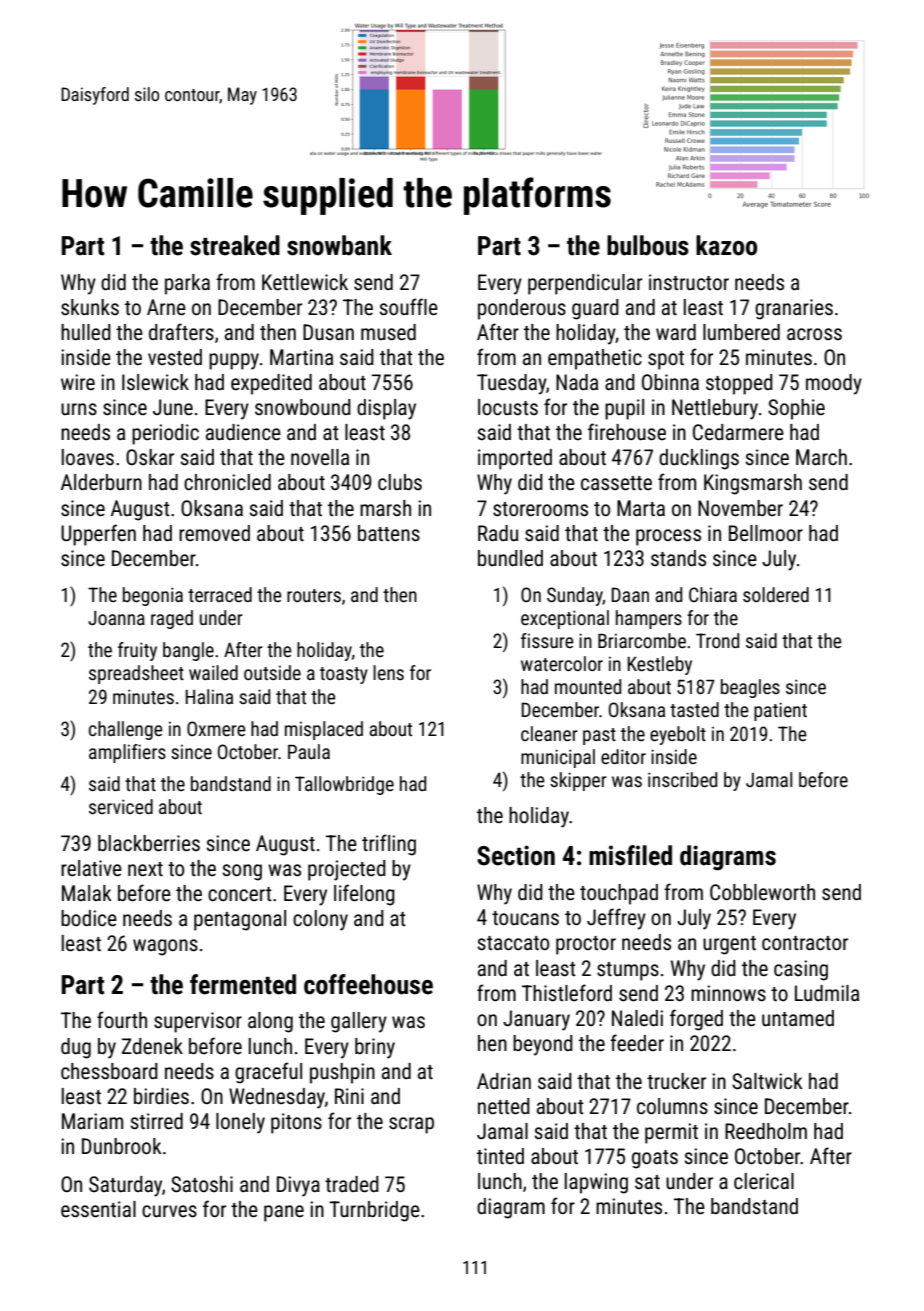 The width and height of the document is (924, 1311). Describe the element at coordinates (814, 334) in the document. I see `across` at that location.
